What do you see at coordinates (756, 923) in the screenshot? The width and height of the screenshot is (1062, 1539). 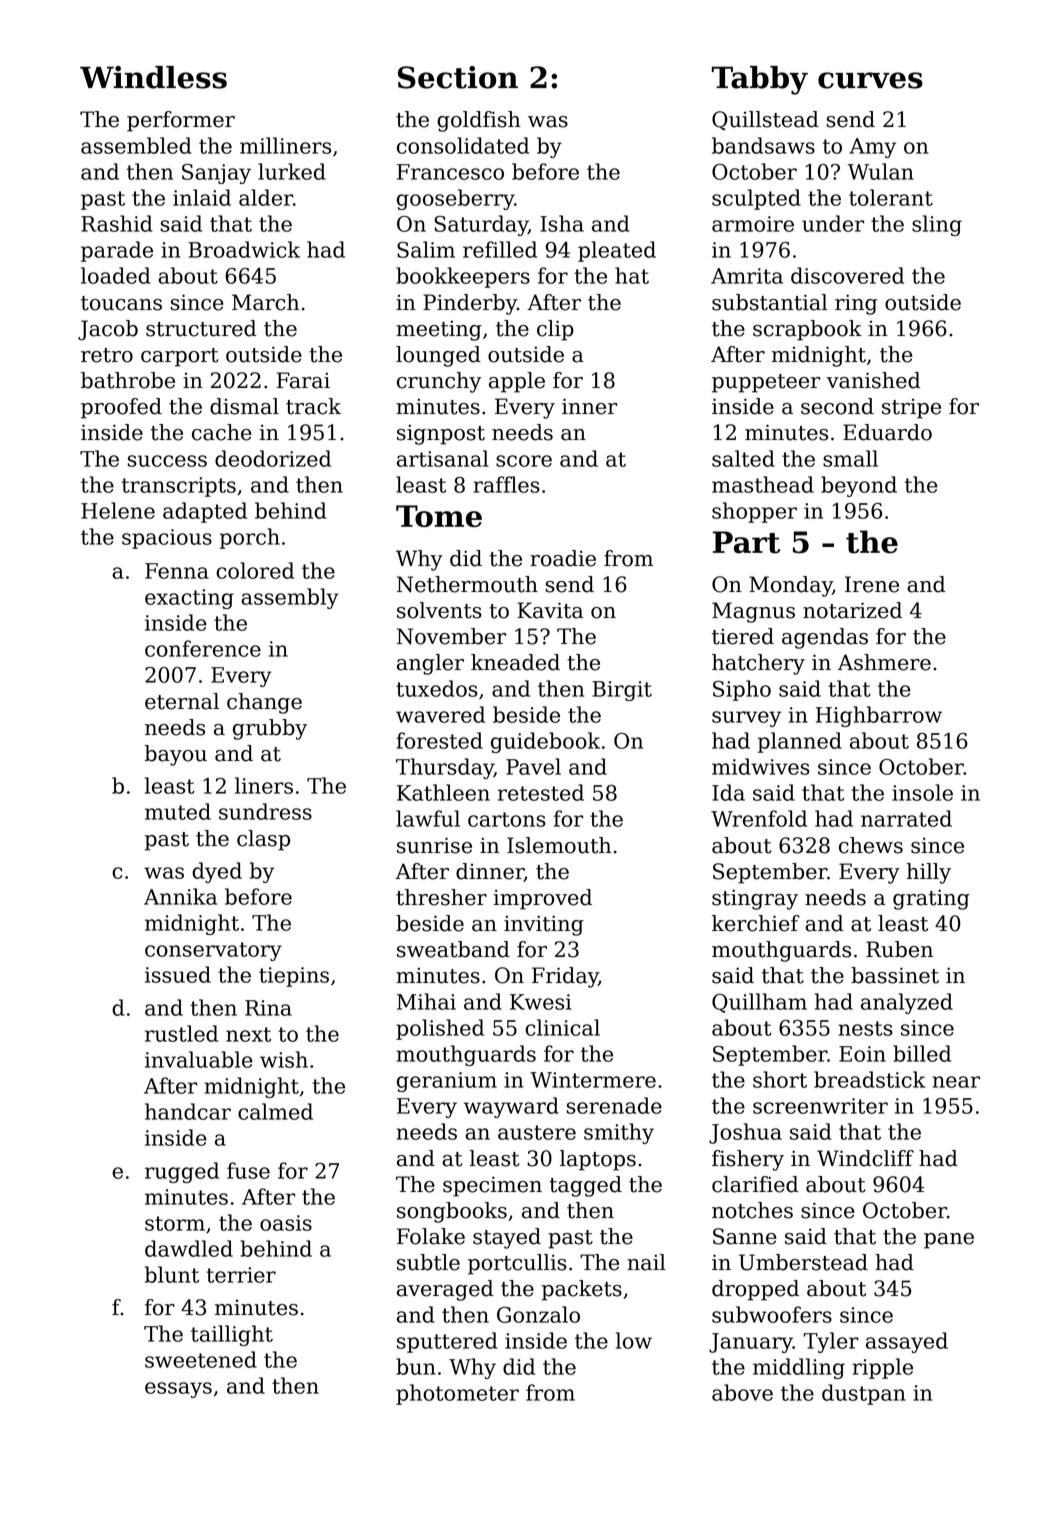 I see `kerchief` at bounding box center [756, 923].
